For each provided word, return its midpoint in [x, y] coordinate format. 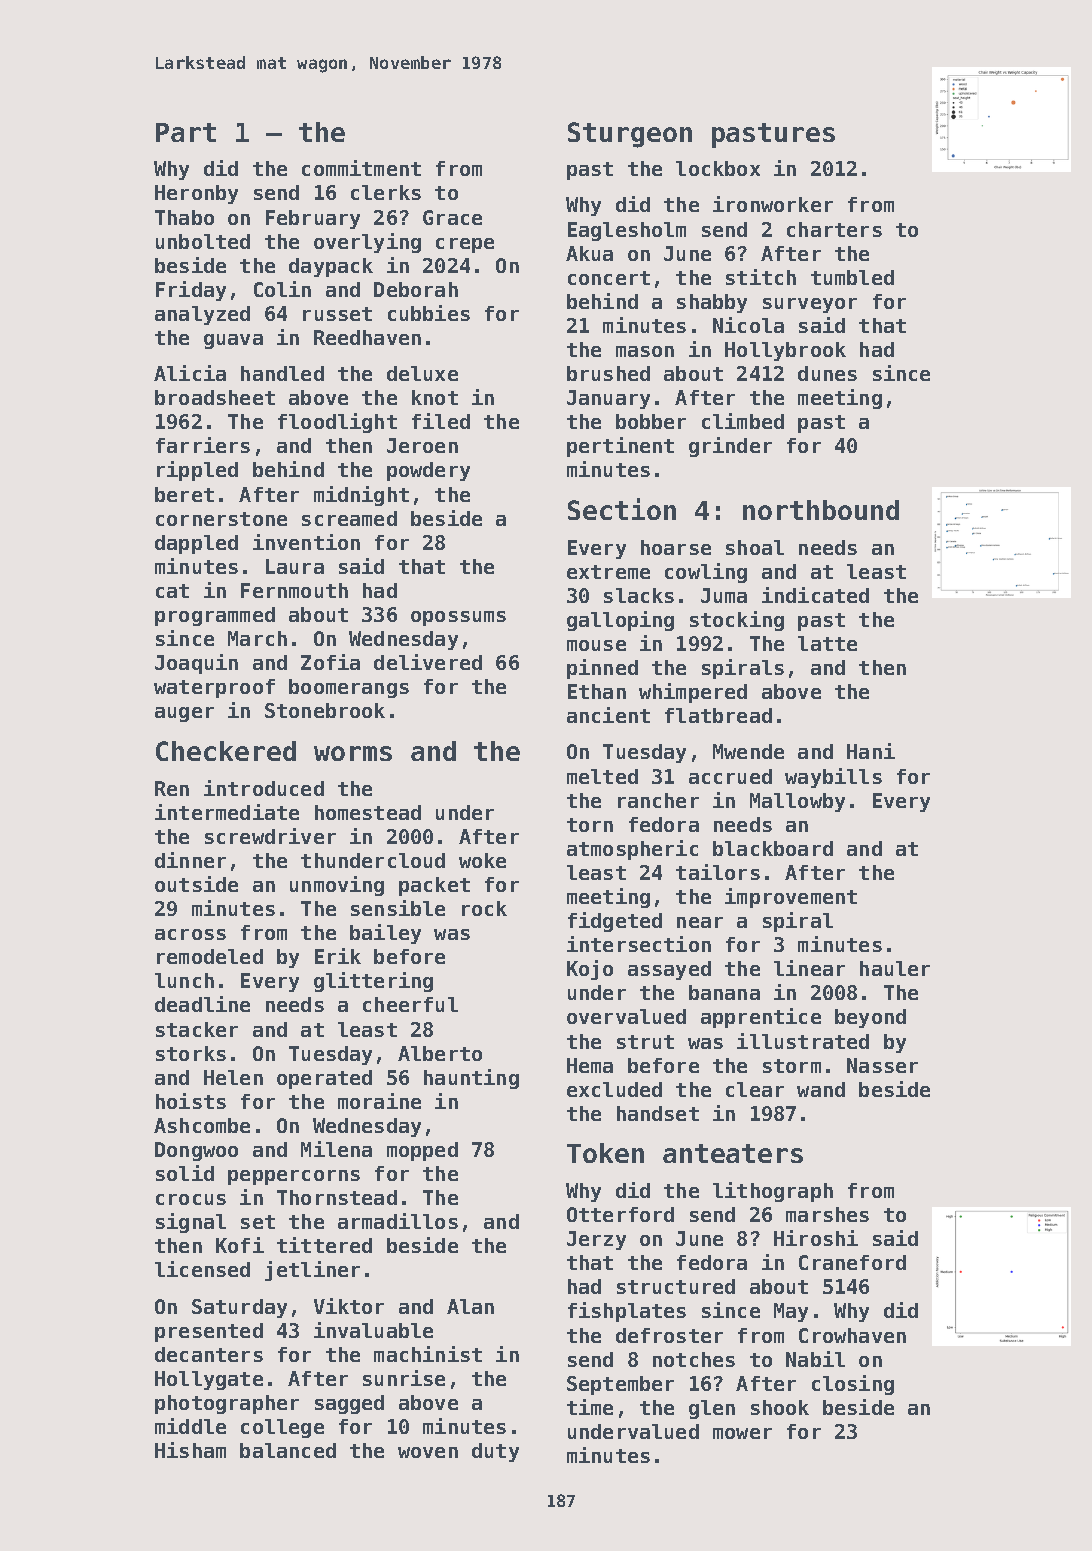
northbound [821, 510]
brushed [608, 373]
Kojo [590, 970]
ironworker [773, 204]
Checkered [226, 751]
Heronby [196, 194]
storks [191, 1053]
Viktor [349, 1306]
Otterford [620, 1214]
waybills [833, 778]
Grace [452, 217]
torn [590, 825]
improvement [791, 898]
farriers [203, 445]
